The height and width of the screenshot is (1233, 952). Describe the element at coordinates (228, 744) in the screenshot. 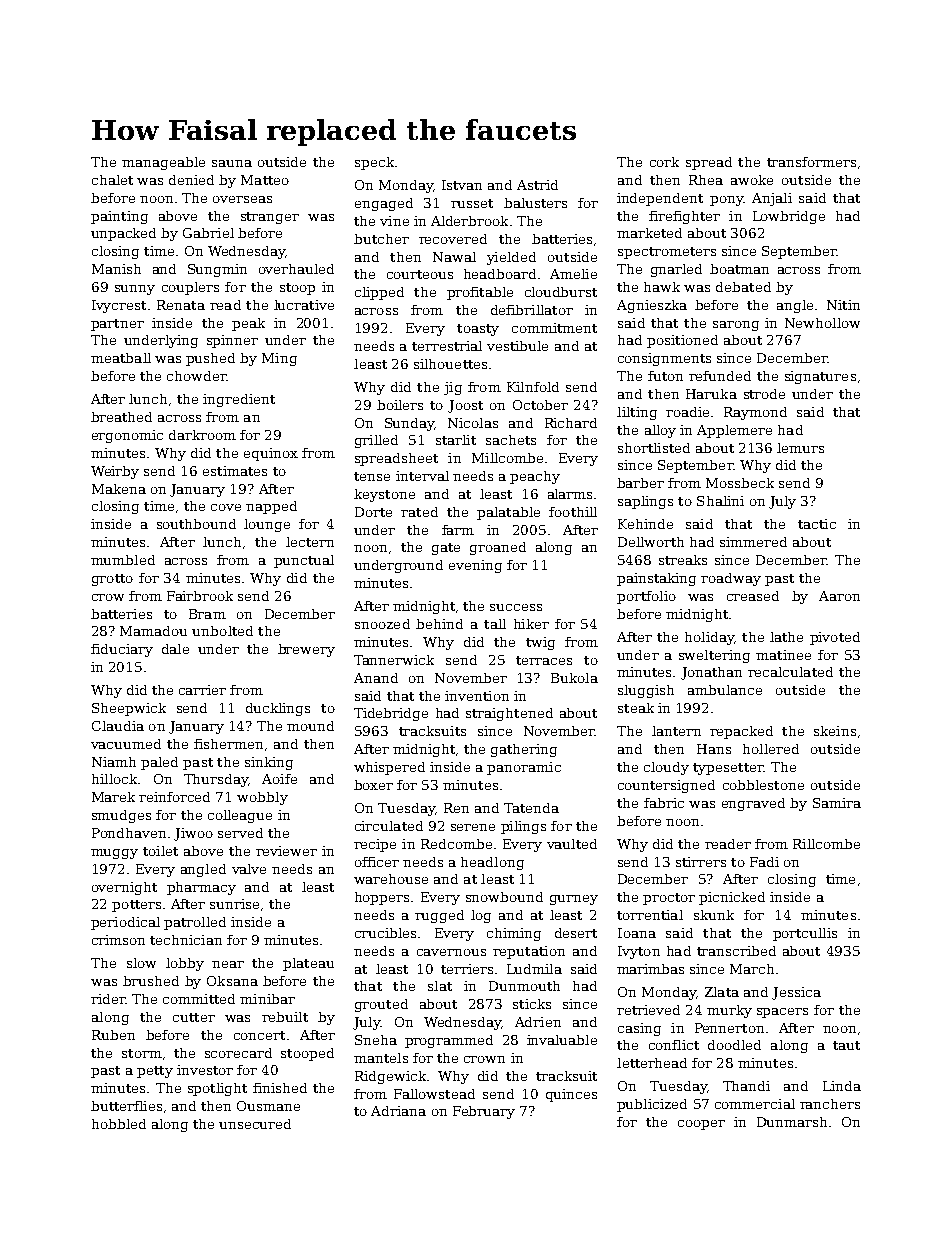

I see `fishermen` at that location.
